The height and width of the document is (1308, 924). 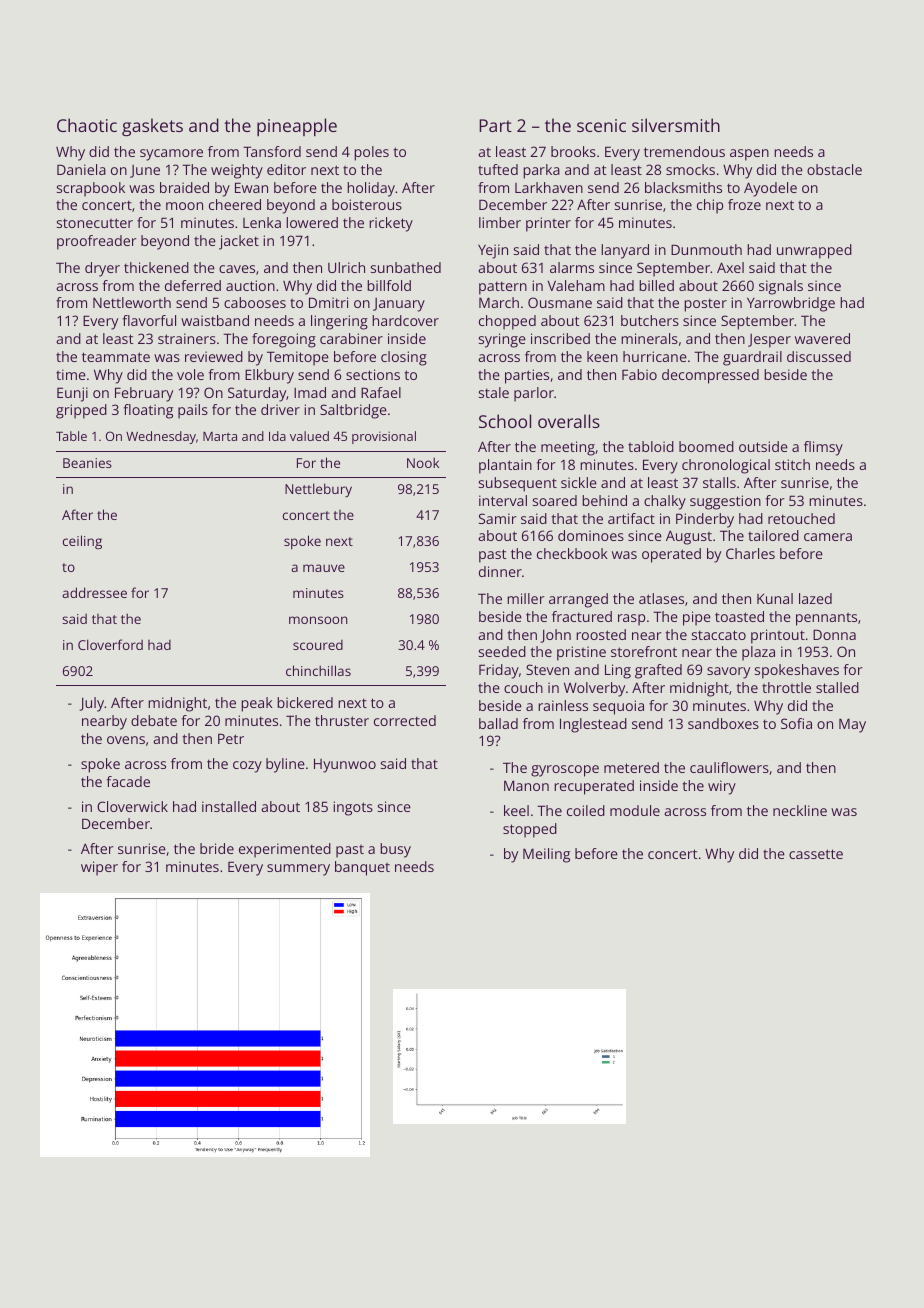 What do you see at coordinates (749, 155) in the document?
I see `aspen` at bounding box center [749, 155].
